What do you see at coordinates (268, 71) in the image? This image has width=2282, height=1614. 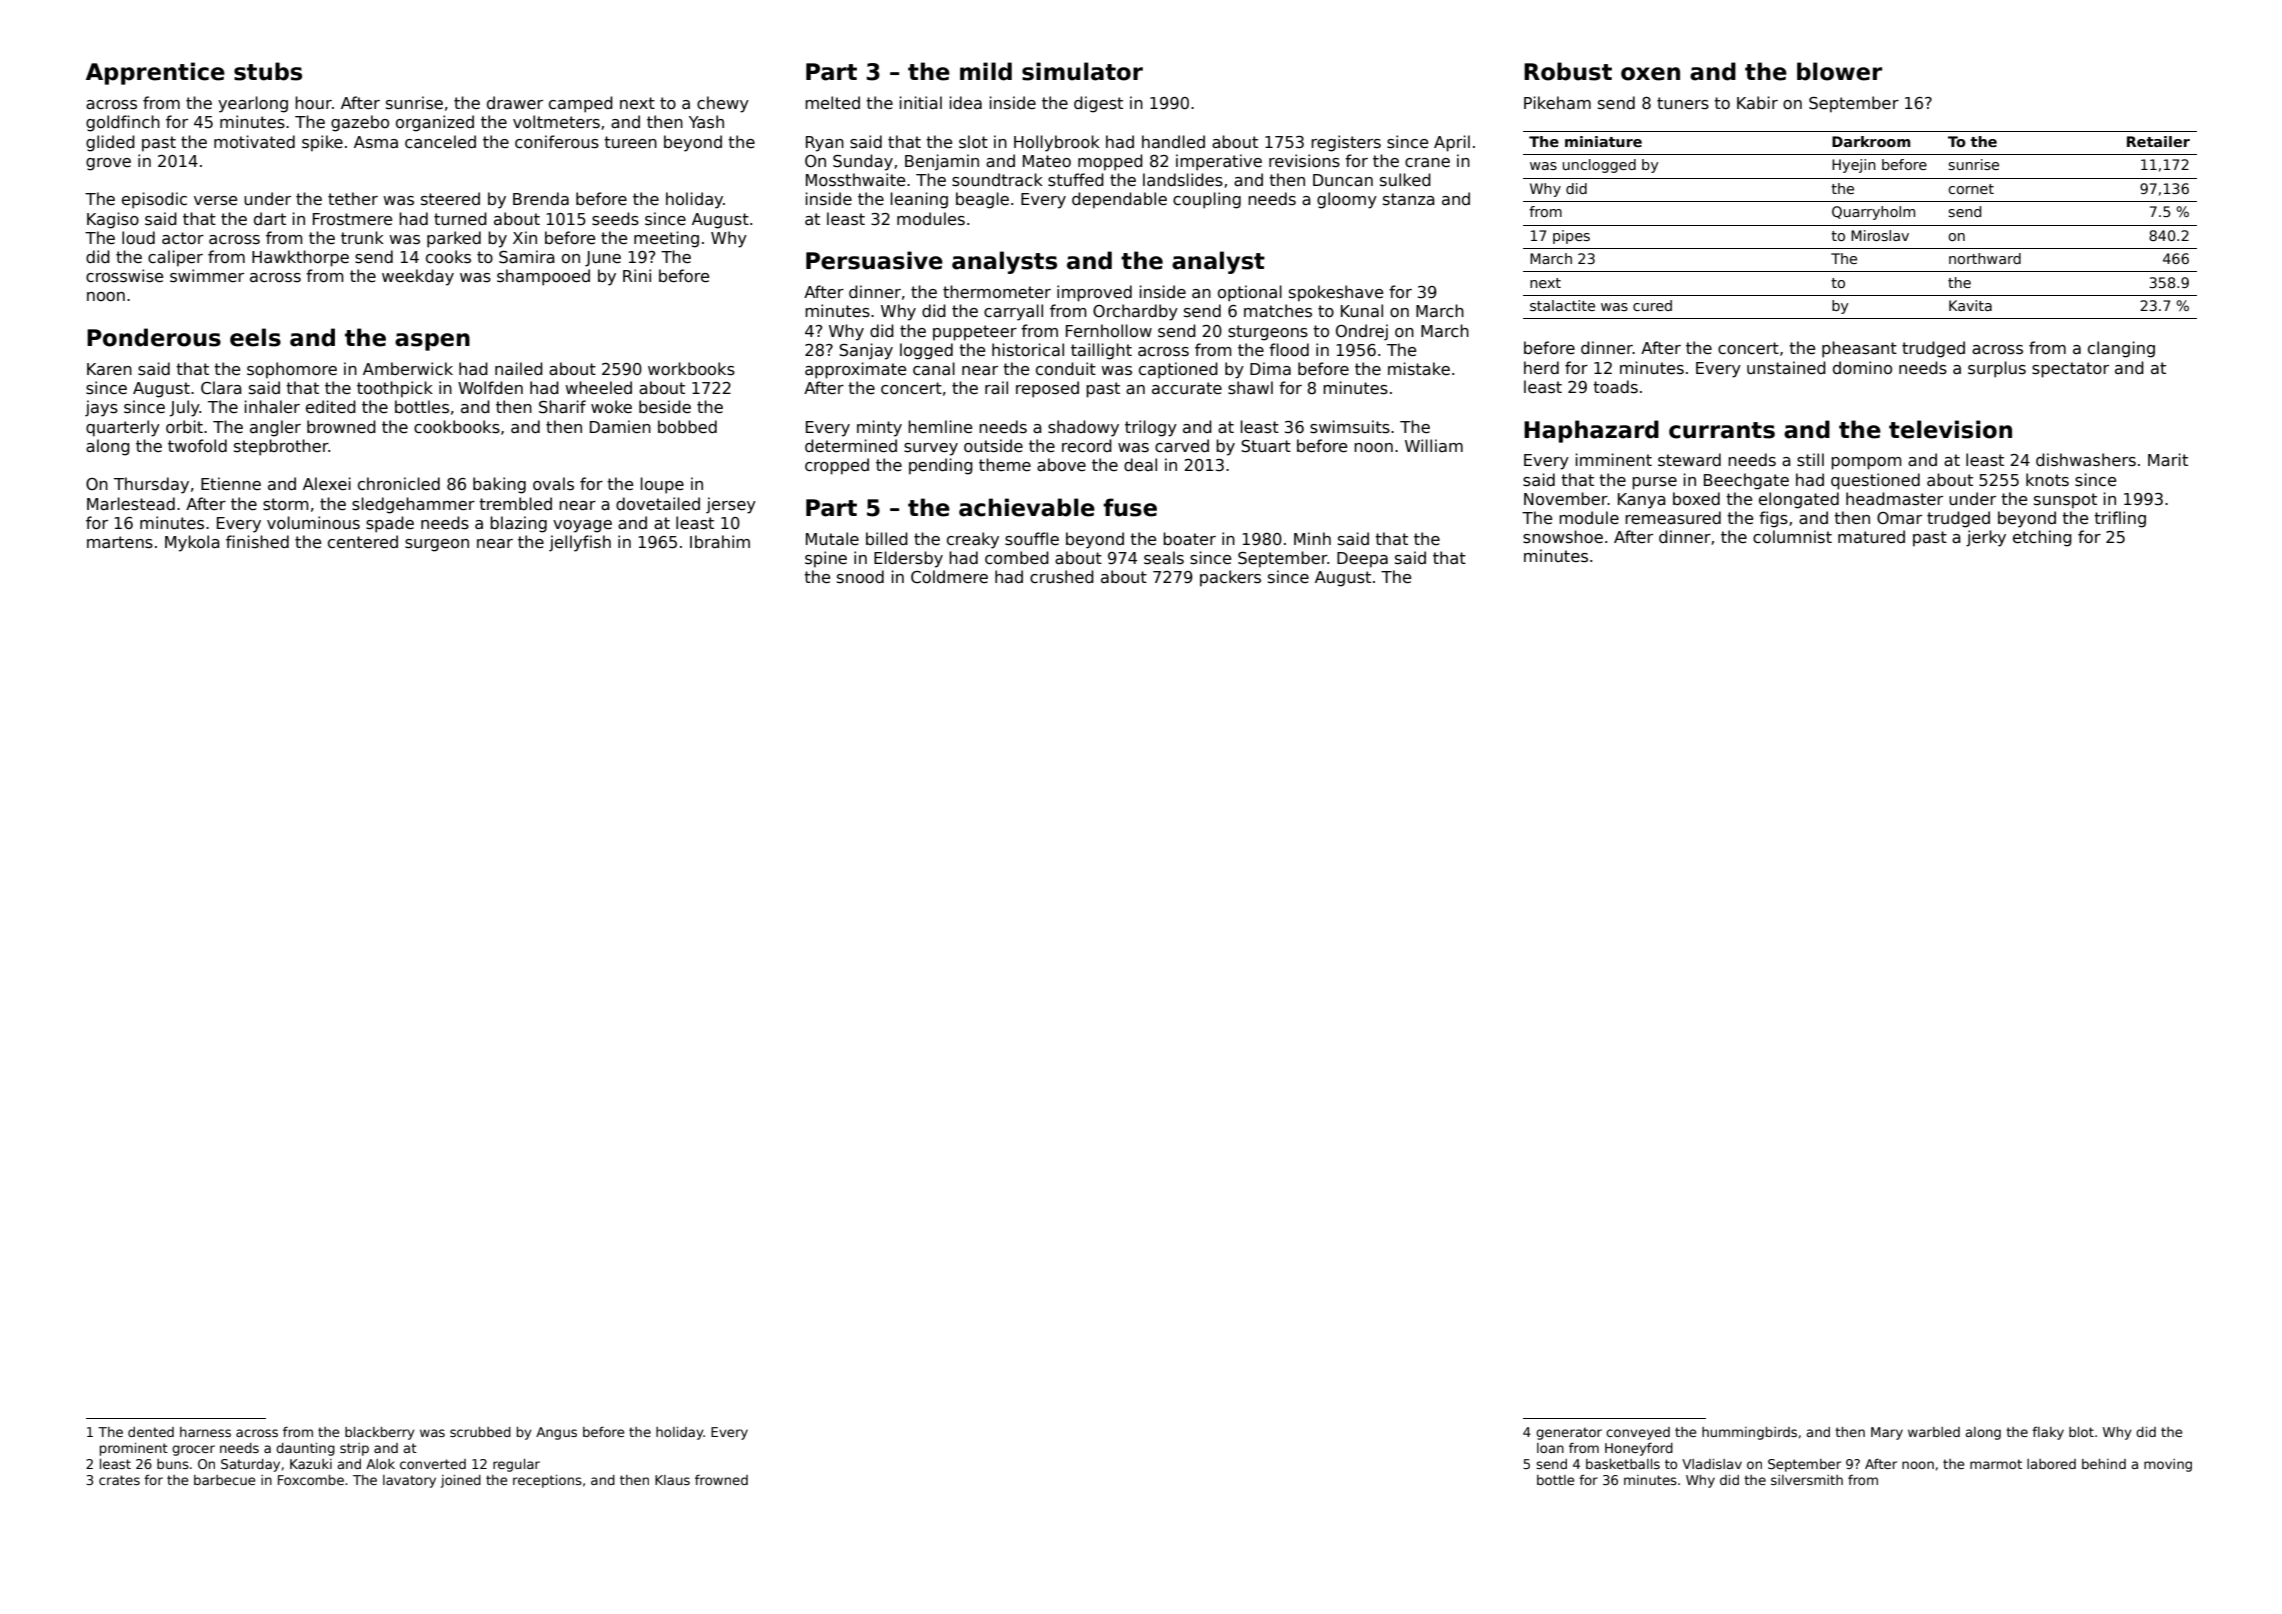 I see `stubs` at bounding box center [268, 71].
